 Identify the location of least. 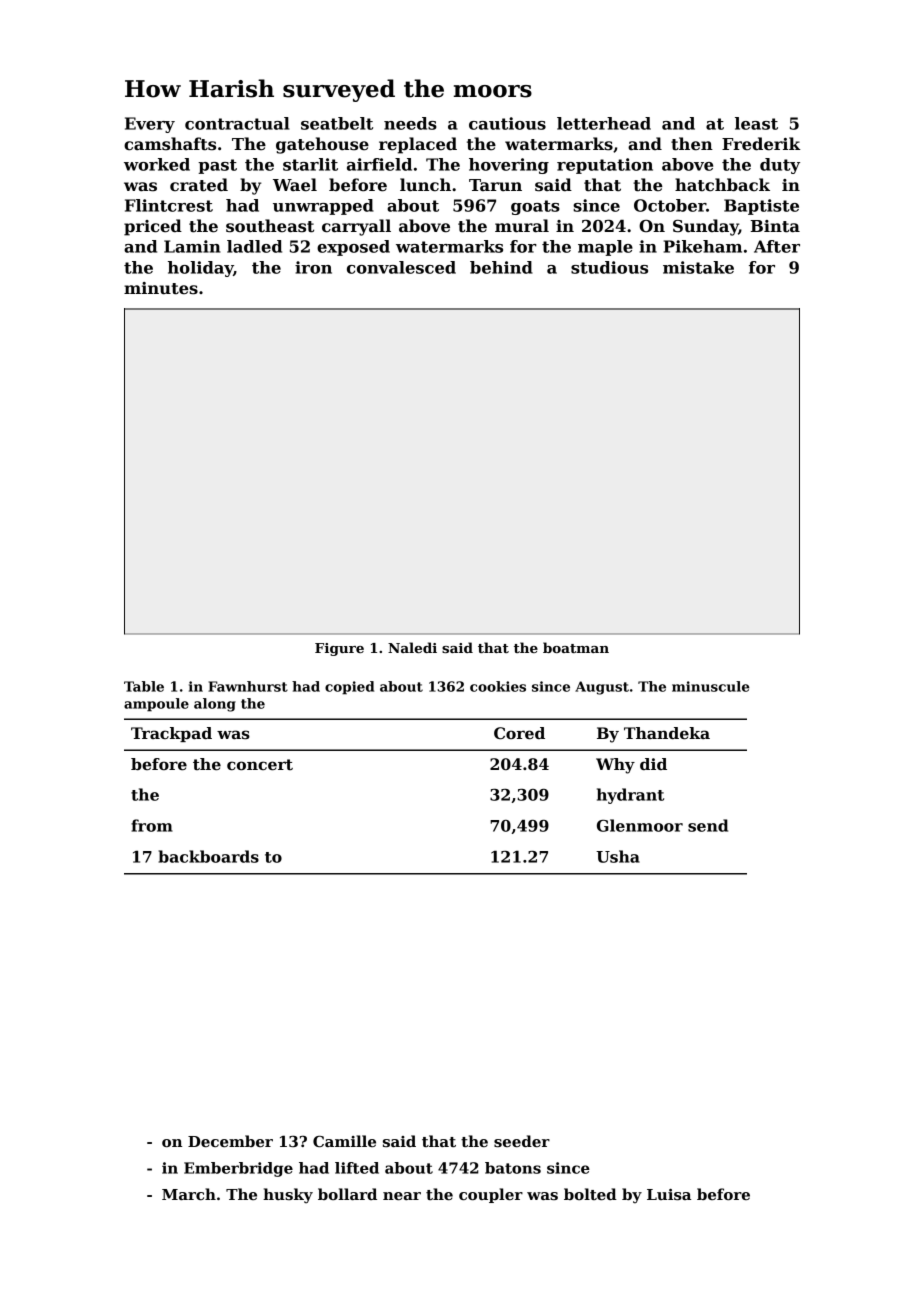
(756, 123).
